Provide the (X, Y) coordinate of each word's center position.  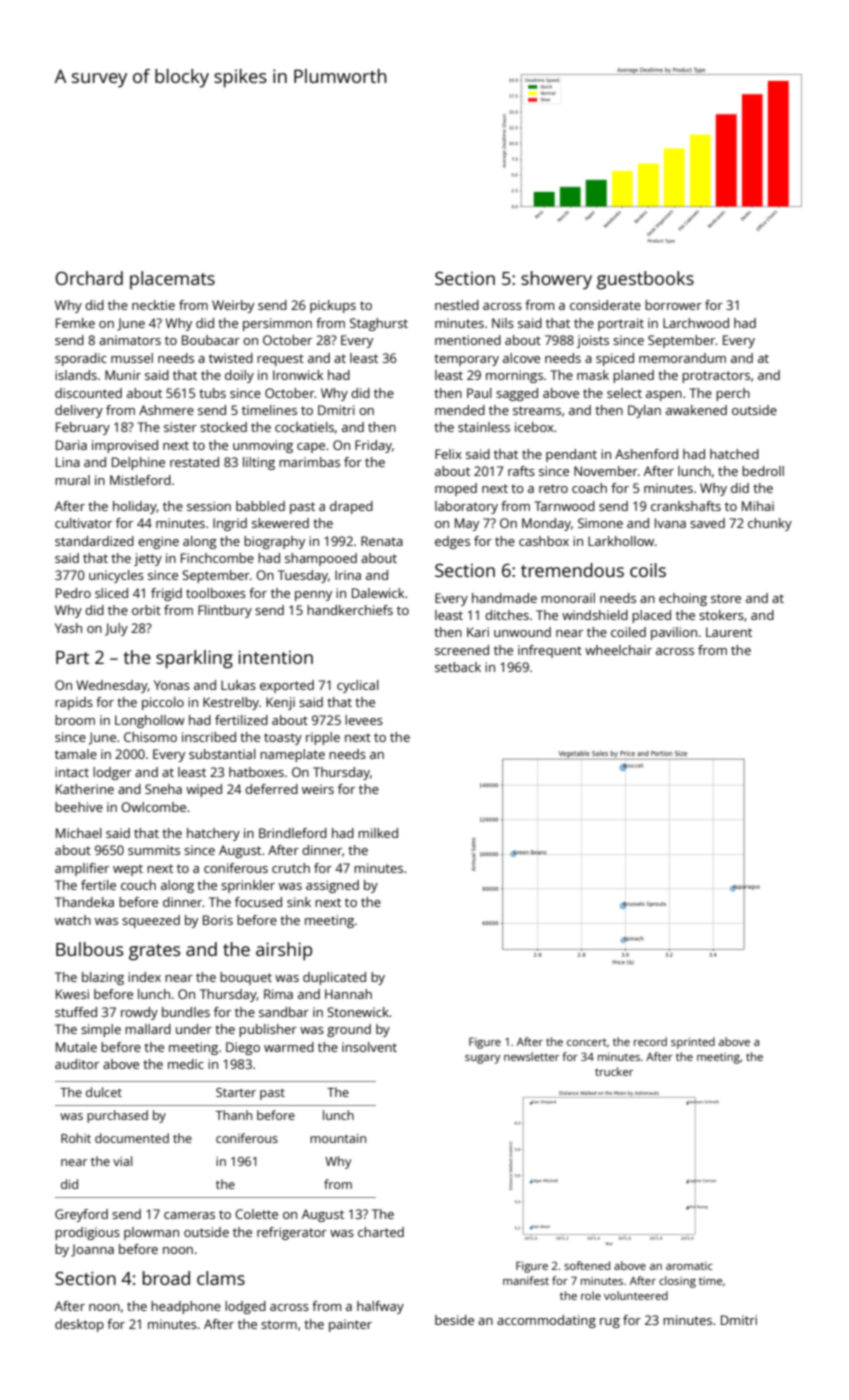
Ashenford (646, 454)
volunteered (636, 1295)
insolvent (369, 1047)
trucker (614, 1071)
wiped (204, 790)
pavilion (674, 633)
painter (350, 1325)
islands (76, 375)
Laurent (729, 632)
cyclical (358, 686)
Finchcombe (217, 558)
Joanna (92, 1250)
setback (458, 667)
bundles (186, 1012)
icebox (534, 427)
